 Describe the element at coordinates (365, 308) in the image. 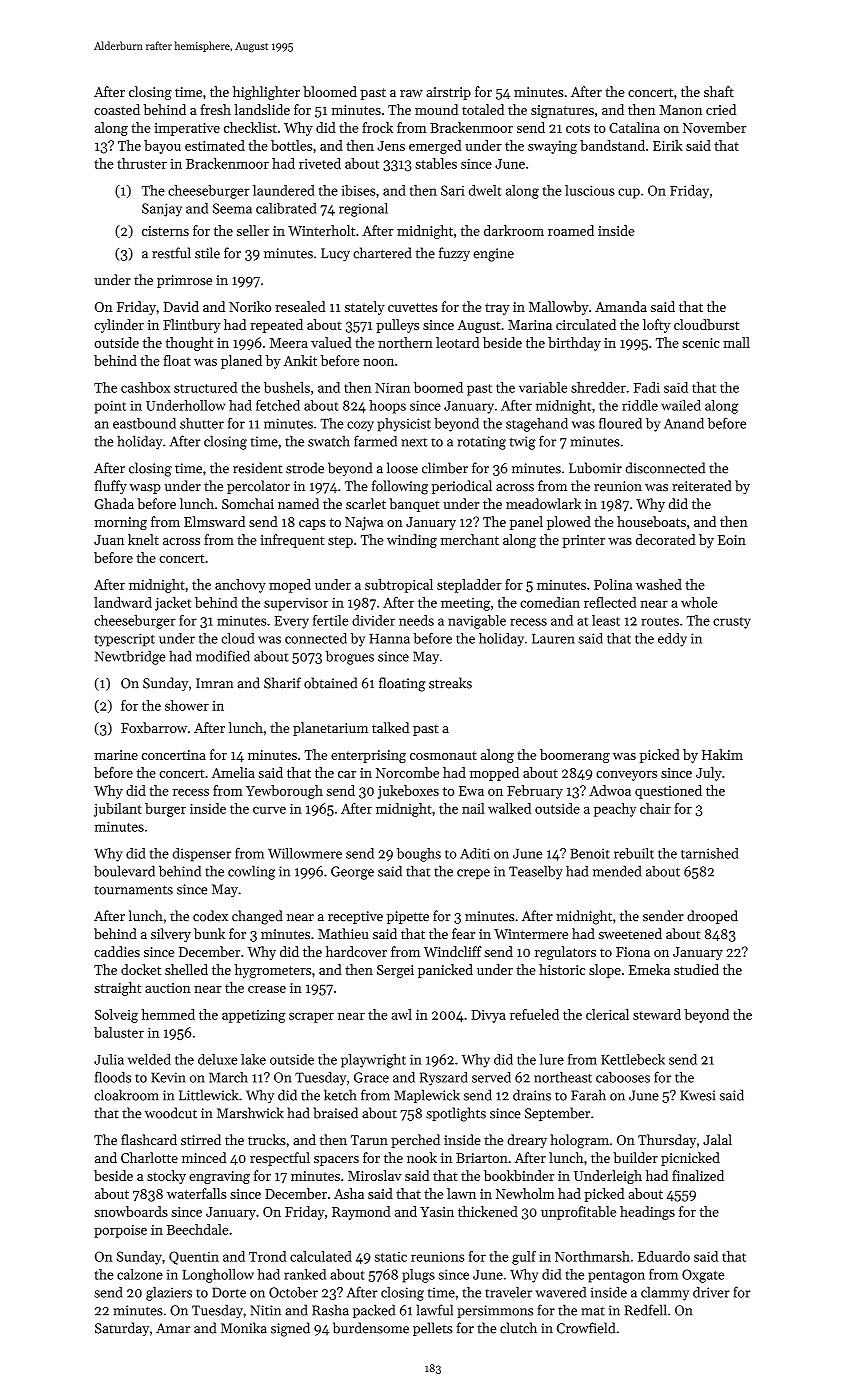

I see `stately` at that location.
